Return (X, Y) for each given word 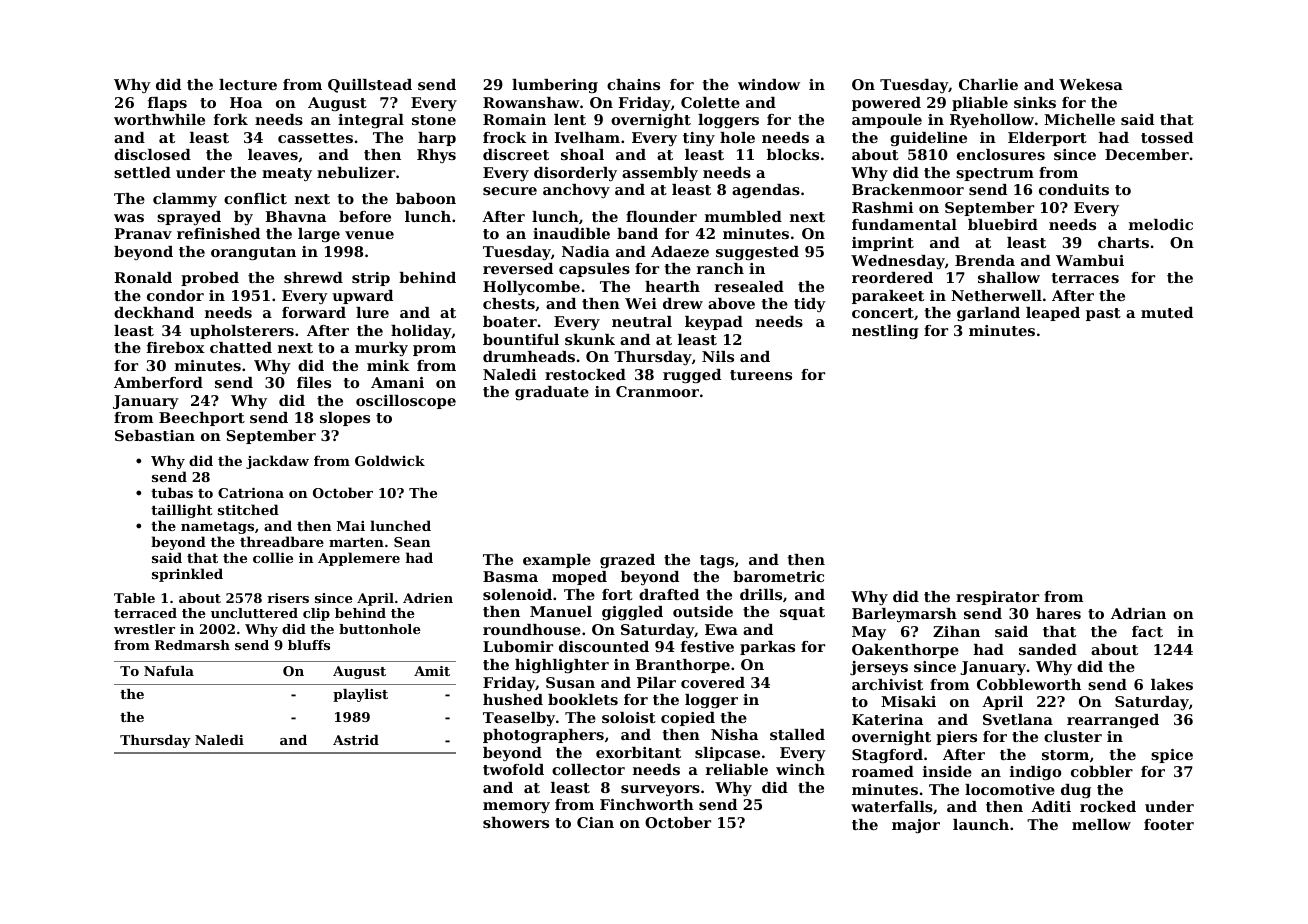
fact (1147, 631)
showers (516, 822)
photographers (543, 736)
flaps (167, 104)
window (769, 84)
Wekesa (1091, 84)
